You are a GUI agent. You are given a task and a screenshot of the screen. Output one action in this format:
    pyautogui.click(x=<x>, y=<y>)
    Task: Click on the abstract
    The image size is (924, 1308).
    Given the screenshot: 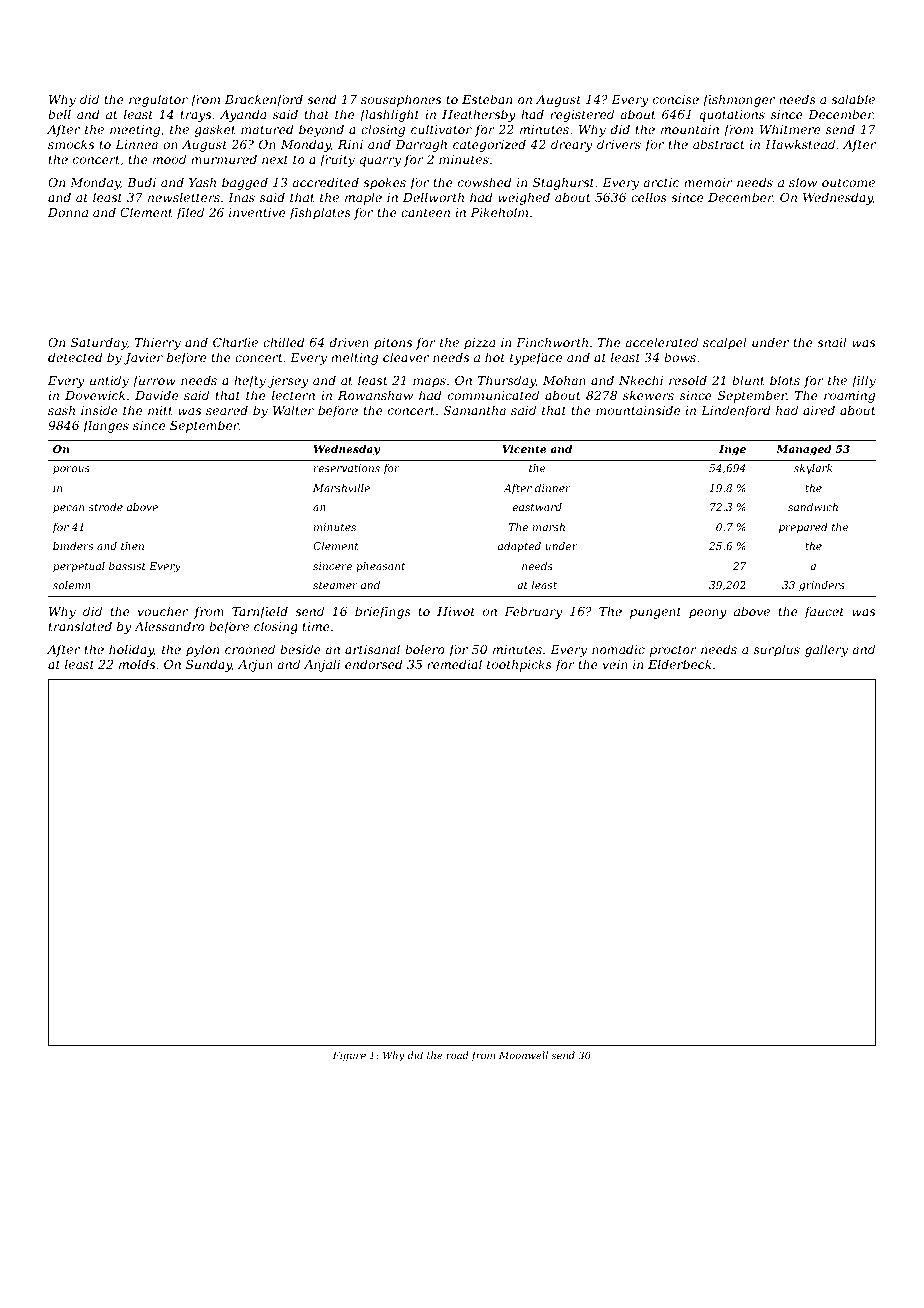 What is the action you would take?
    pyautogui.click(x=719, y=144)
